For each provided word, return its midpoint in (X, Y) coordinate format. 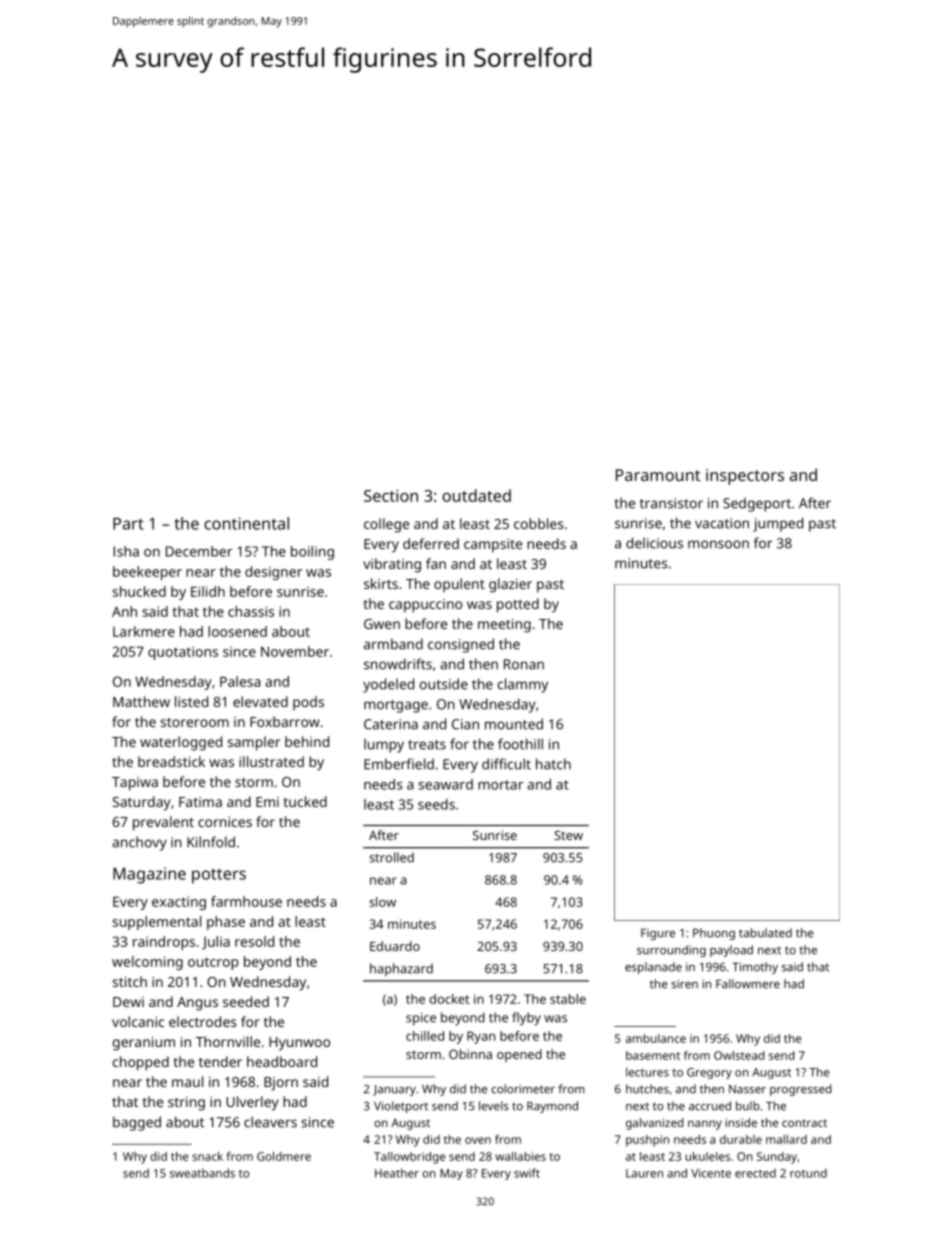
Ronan (524, 664)
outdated (476, 495)
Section (391, 496)
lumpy (384, 745)
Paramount (658, 475)
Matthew (141, 701)
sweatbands (202, 1173)
